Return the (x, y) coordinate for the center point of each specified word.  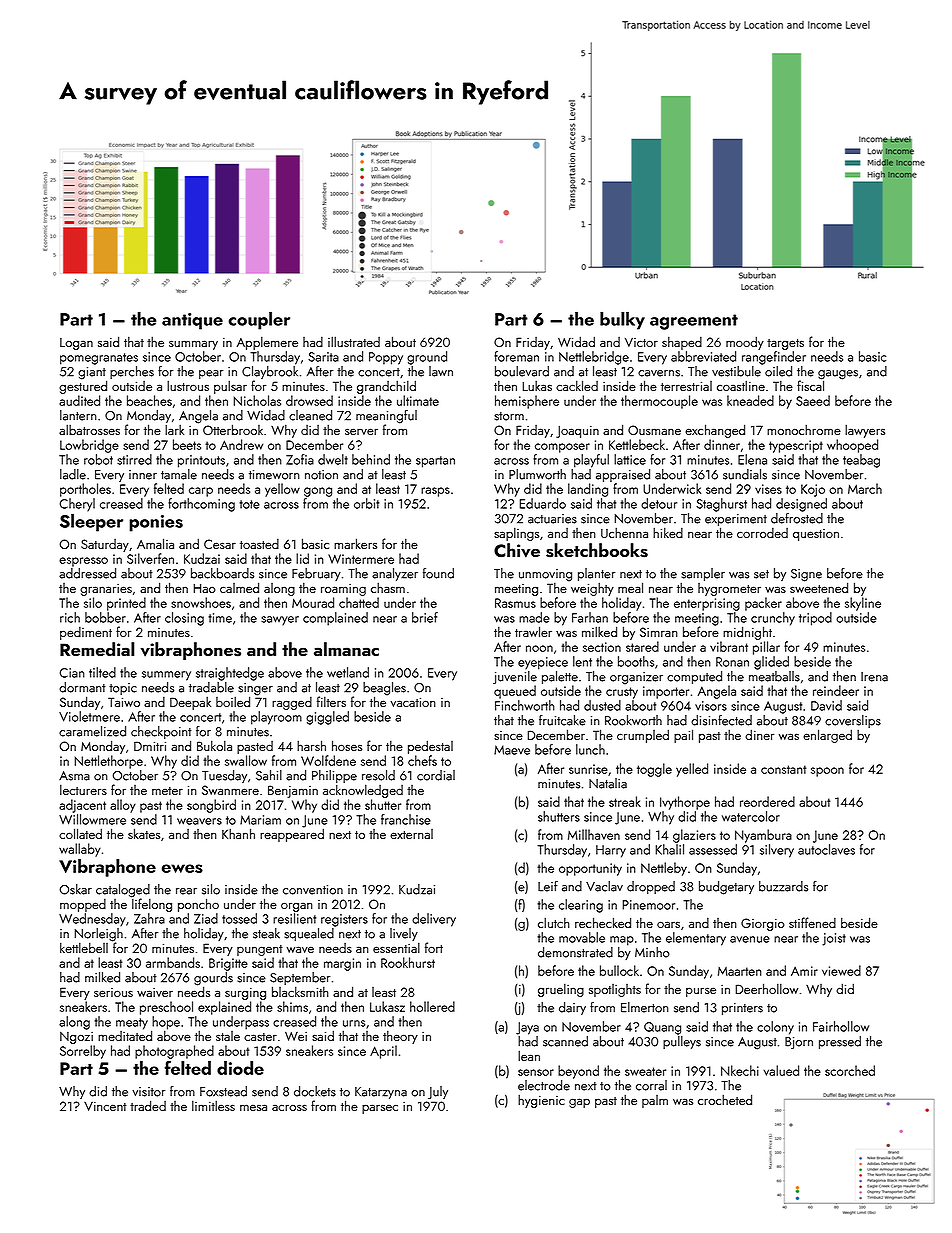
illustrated (354, 341)
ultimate (418, 400)
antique (192, 321)
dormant (82, 687)
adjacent (82, 806)
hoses (347, 745)
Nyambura (763, 836)
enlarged (827, 736)
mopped (83, 905)
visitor (148, 1092)
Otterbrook (233, 429)
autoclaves (826, 849)
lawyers (865, 431)
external (411, 834)
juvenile (515, 677)
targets (785, 344)
